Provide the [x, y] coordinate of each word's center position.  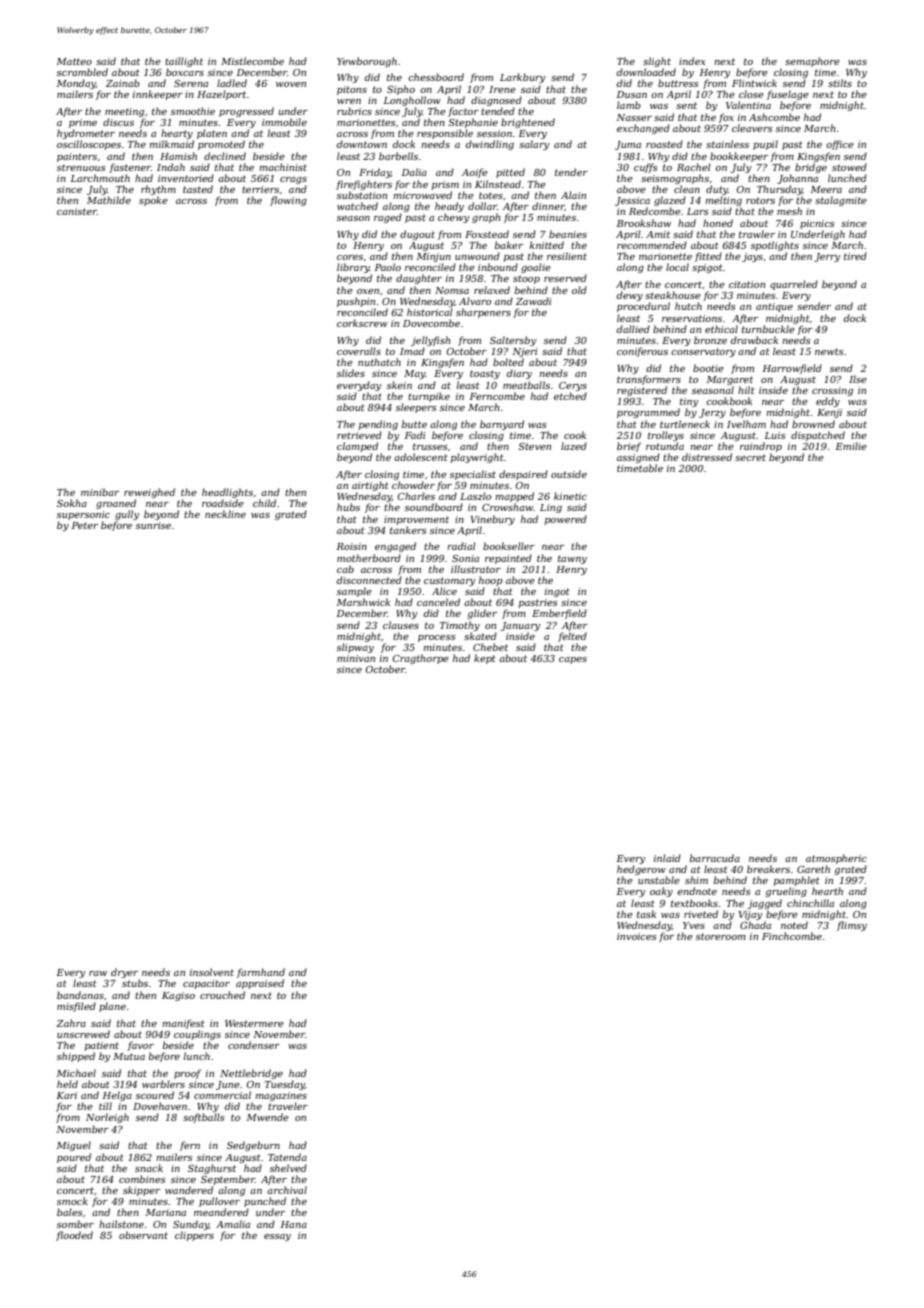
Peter [85, 525]
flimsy [852, 926]
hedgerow [641, 870]
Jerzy [712, 413]
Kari [67, 1095]
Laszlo [475, 496]
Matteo [74, 61]
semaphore [812, 62]
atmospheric [836, 859]
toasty [485, 374]
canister [77, 211]
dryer [124, 973]
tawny [572, 559]
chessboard [436, 77]
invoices [637, 936]
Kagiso [178, 996]
